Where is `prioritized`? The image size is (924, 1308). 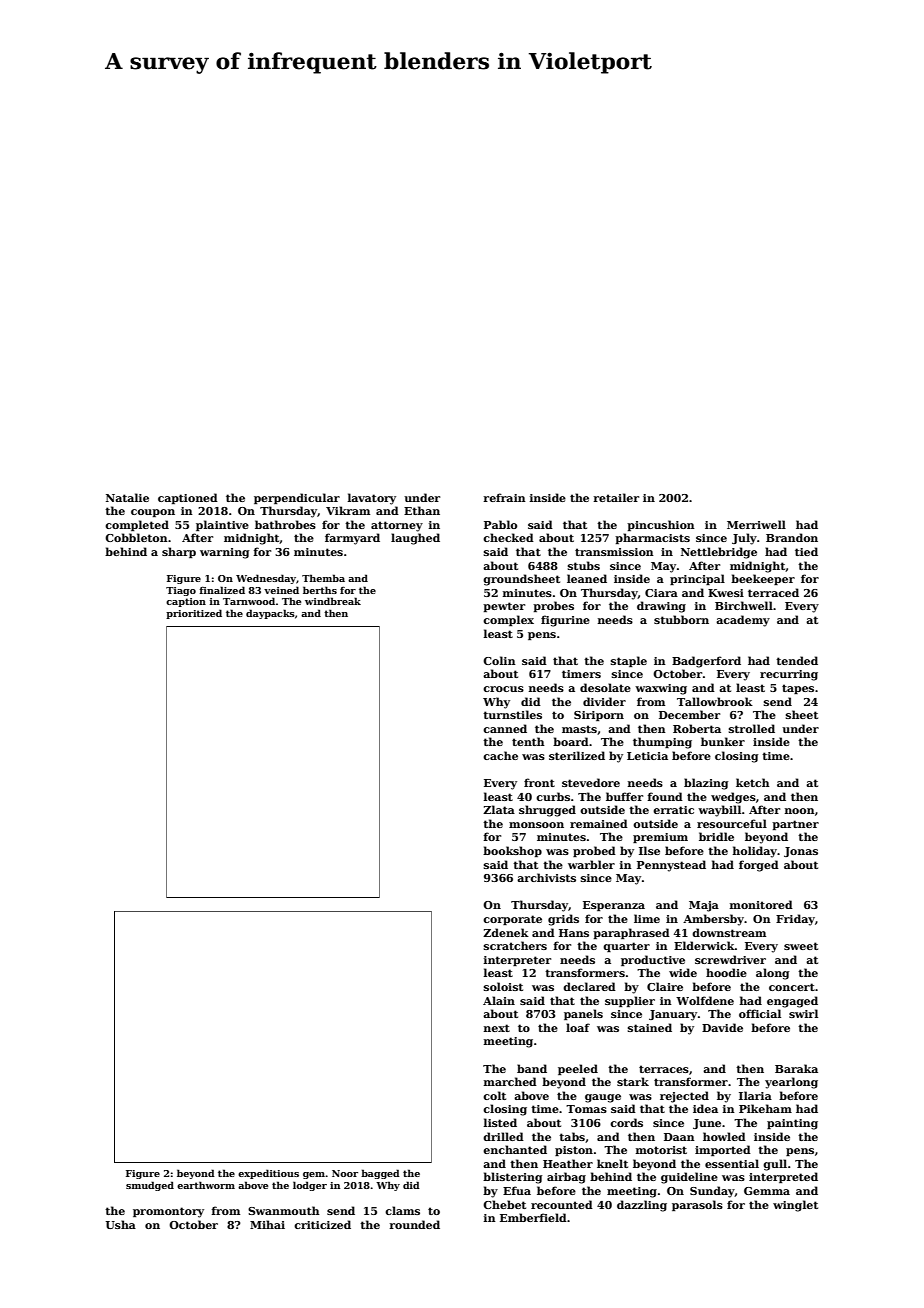 prioritized is located at coordinates (194, 614).
